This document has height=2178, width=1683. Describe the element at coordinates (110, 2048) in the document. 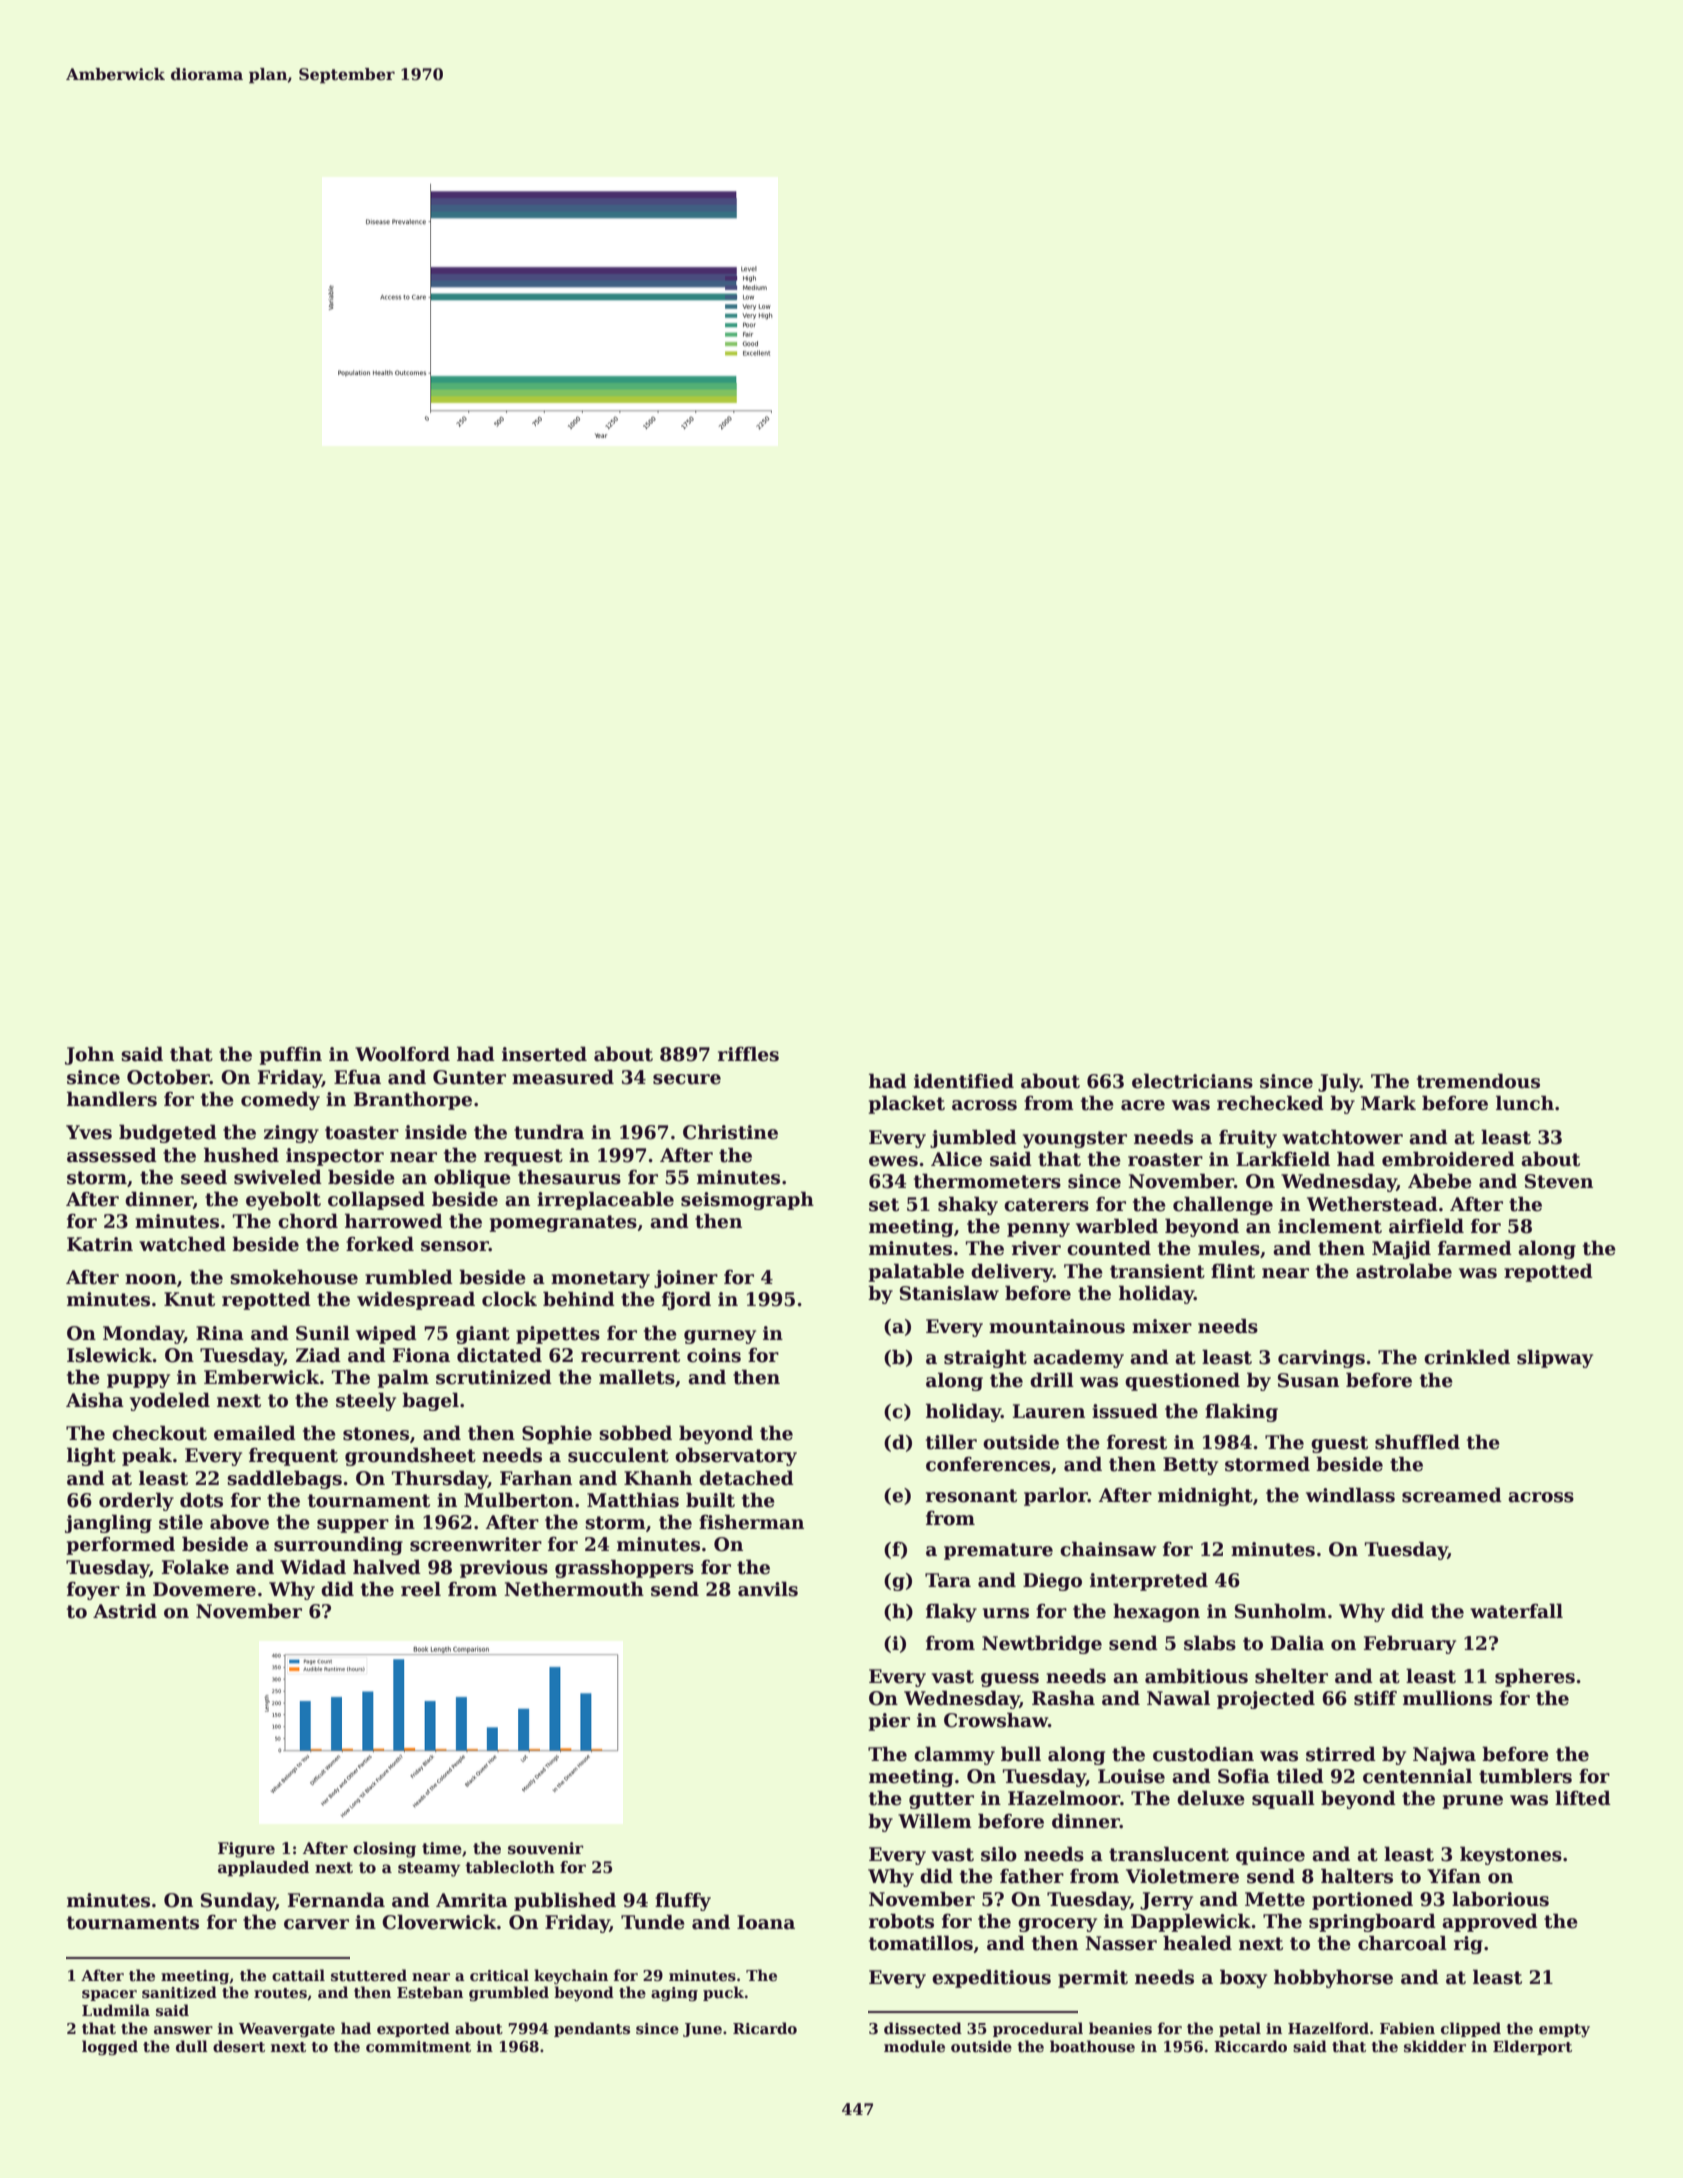

I see `logged` at that location.
